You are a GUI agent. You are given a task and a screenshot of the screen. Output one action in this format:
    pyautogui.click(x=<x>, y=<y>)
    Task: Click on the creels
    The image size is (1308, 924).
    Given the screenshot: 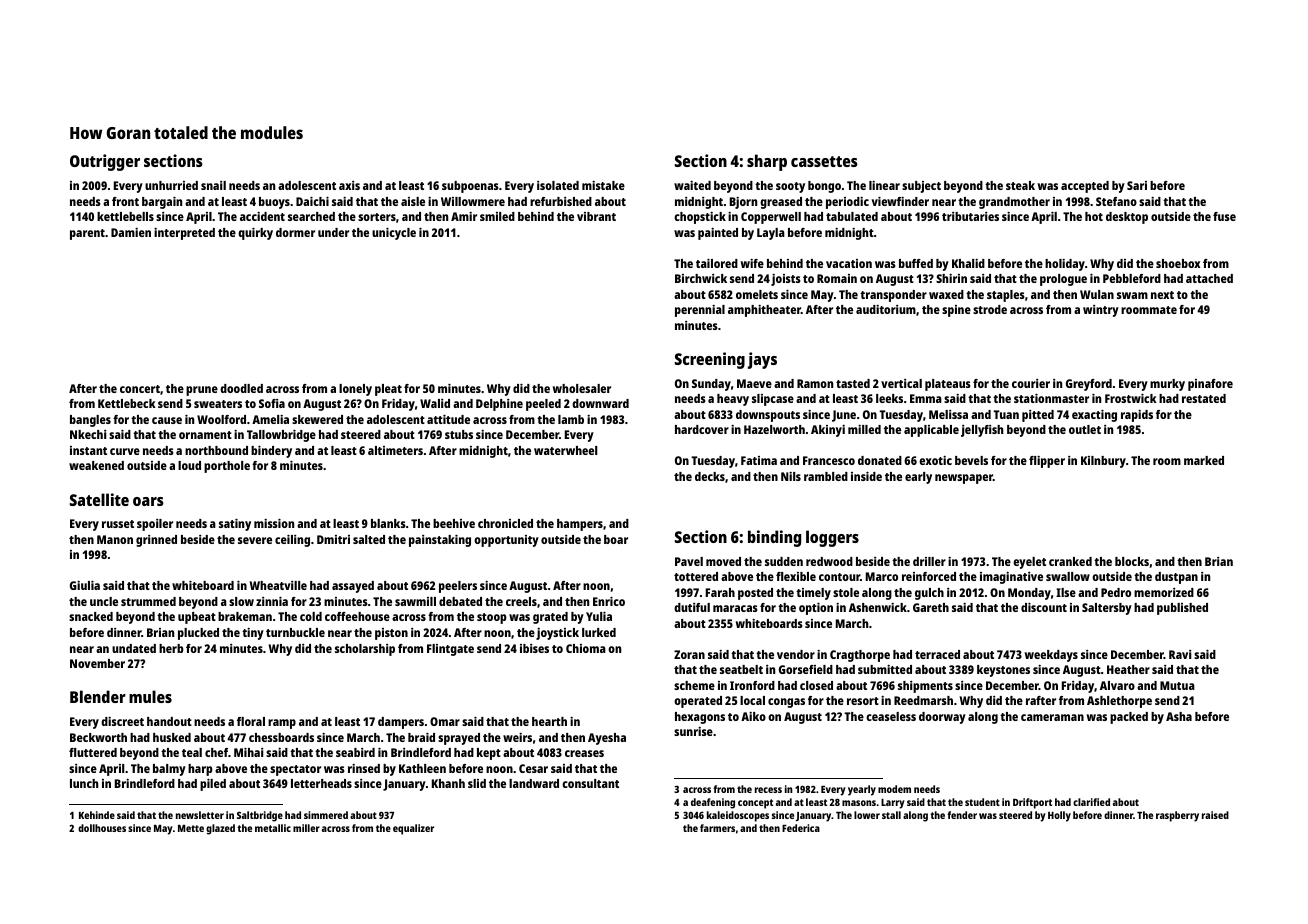 What is the action you would take?
    pyautogui.click(x=521, y=601)
